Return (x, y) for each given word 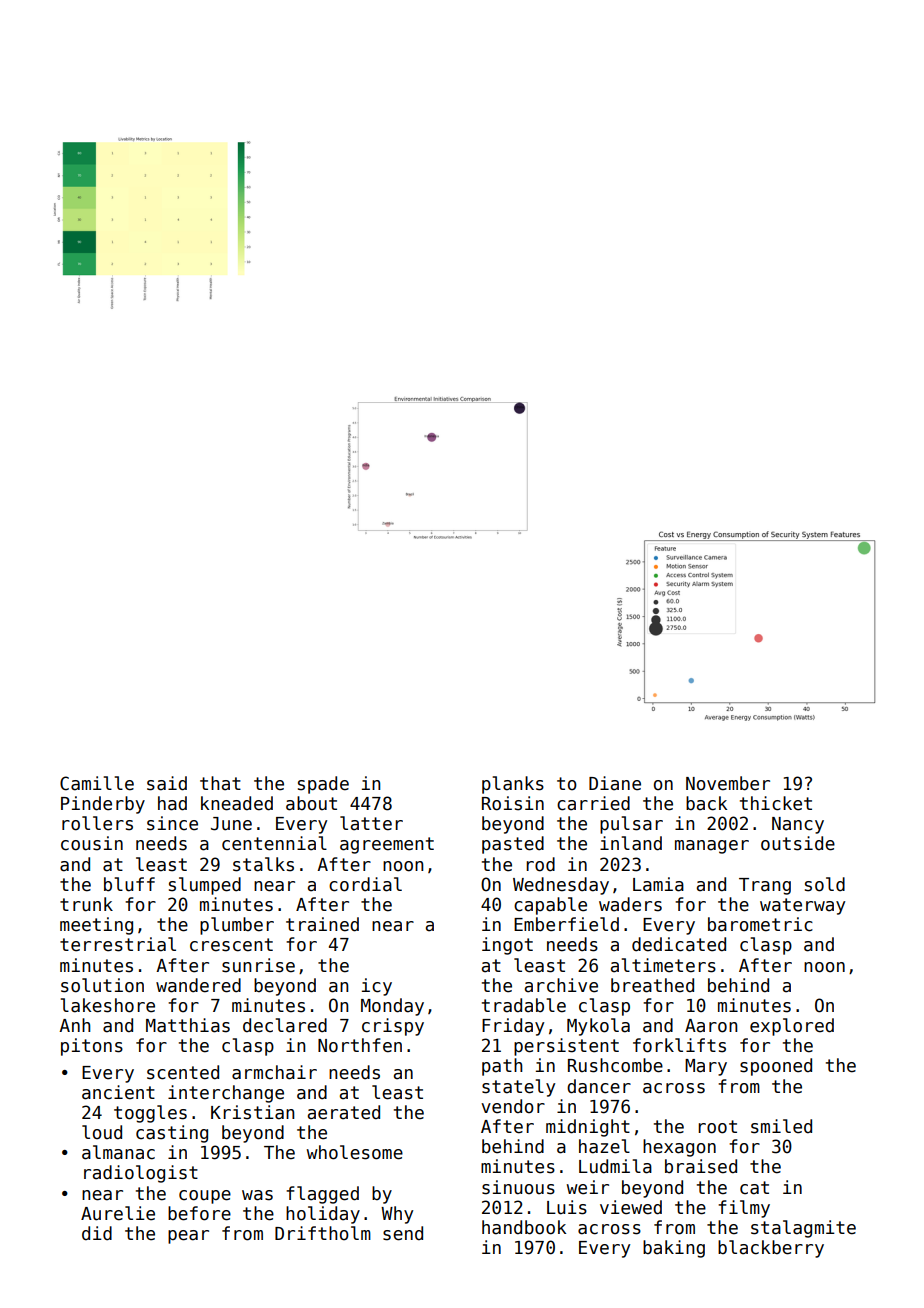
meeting (96, 926)
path (502, 1067)
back (706, 803)
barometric (760, 924)
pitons (92, 1047)
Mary (706, 1067)
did (97, 1233)
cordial (365, 884)
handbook (524, 1227)
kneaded (237, 803)
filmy (744, 1209)
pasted (513, 845)
